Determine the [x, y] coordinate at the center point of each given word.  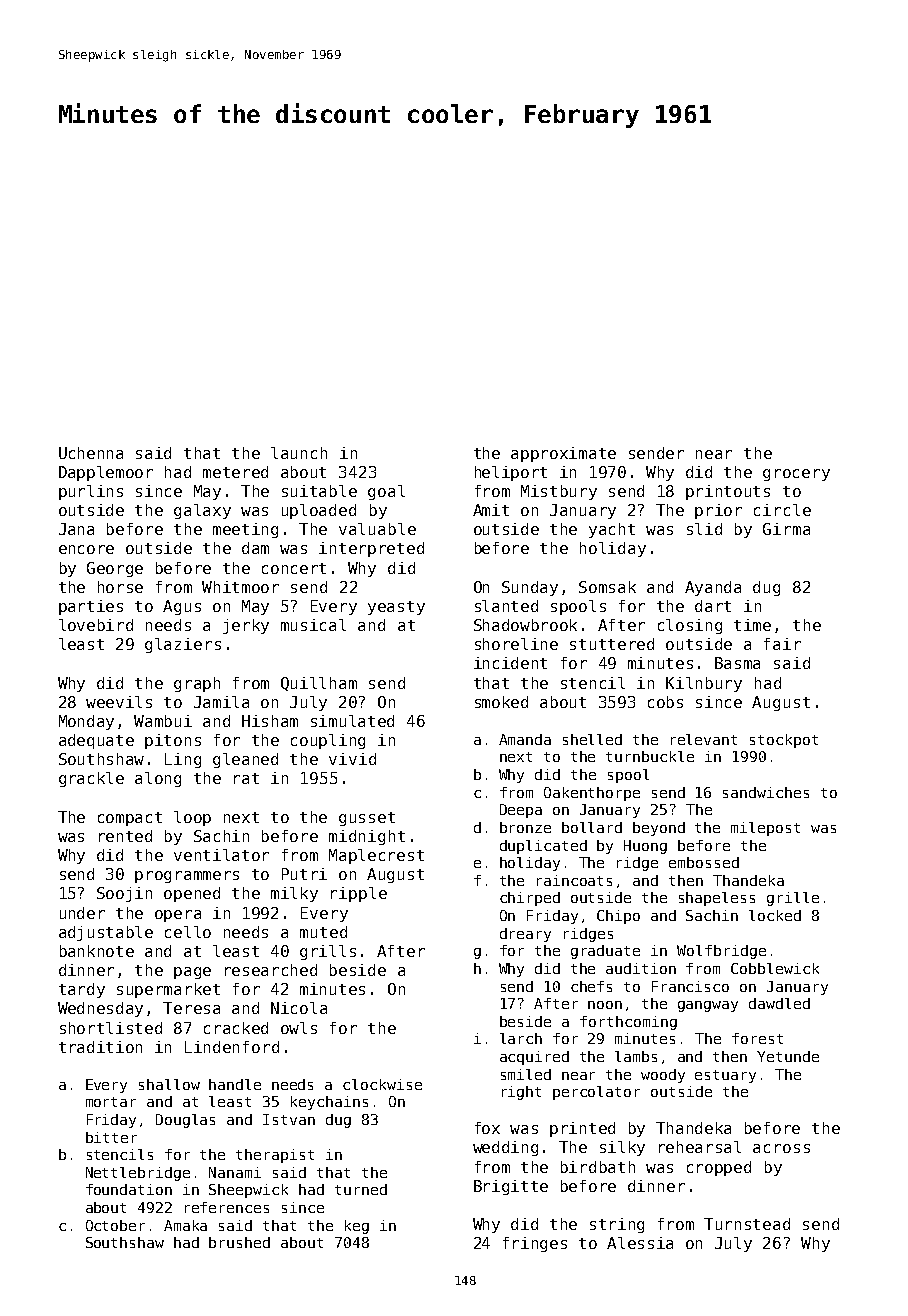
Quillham [319, 684]
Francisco [690, 986]
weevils [119, 702]
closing [690, 626]
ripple [359, 894]
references [227, 1207]
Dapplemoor [106, 473]
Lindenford [232, 1047]
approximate [563, 454]
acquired [534, 1058]
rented [125, 836]
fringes [535, 1244]
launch [299, 453]
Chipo [618, 917]
